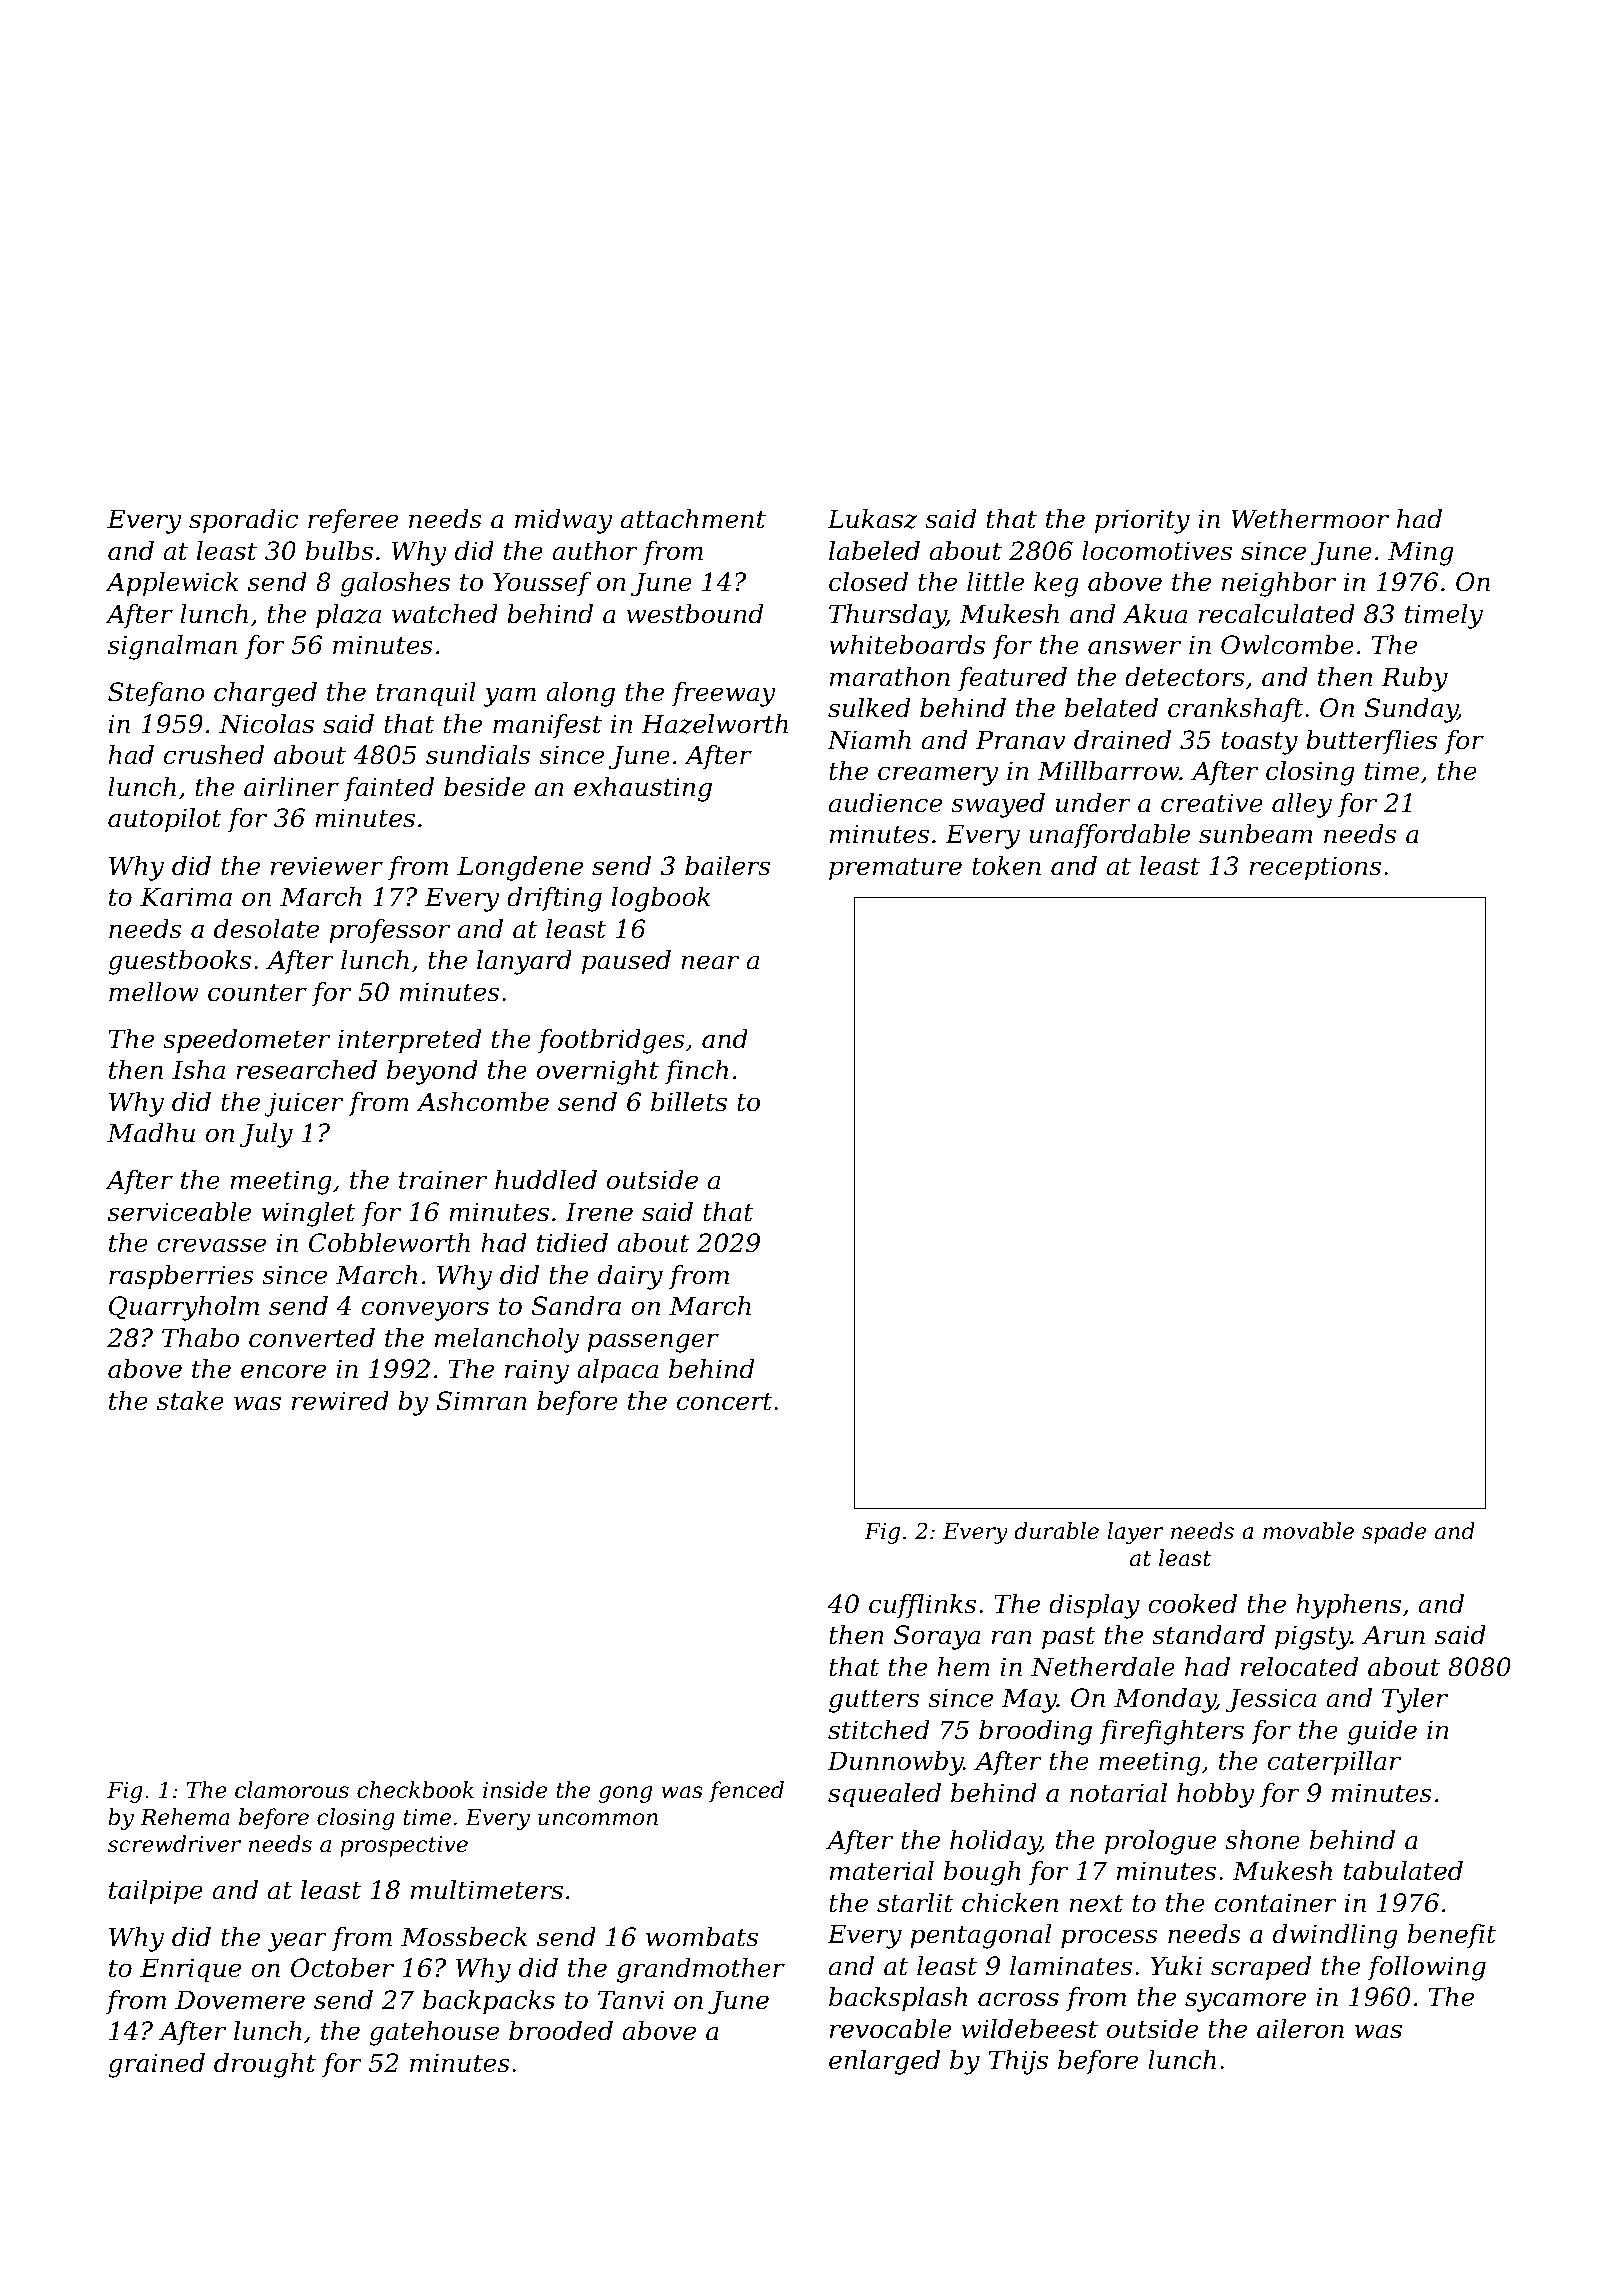 The width and height of the document is (1620, 2292). Describe the element at coordinates (696, 1072) in the document. I see `finch` at that location.
